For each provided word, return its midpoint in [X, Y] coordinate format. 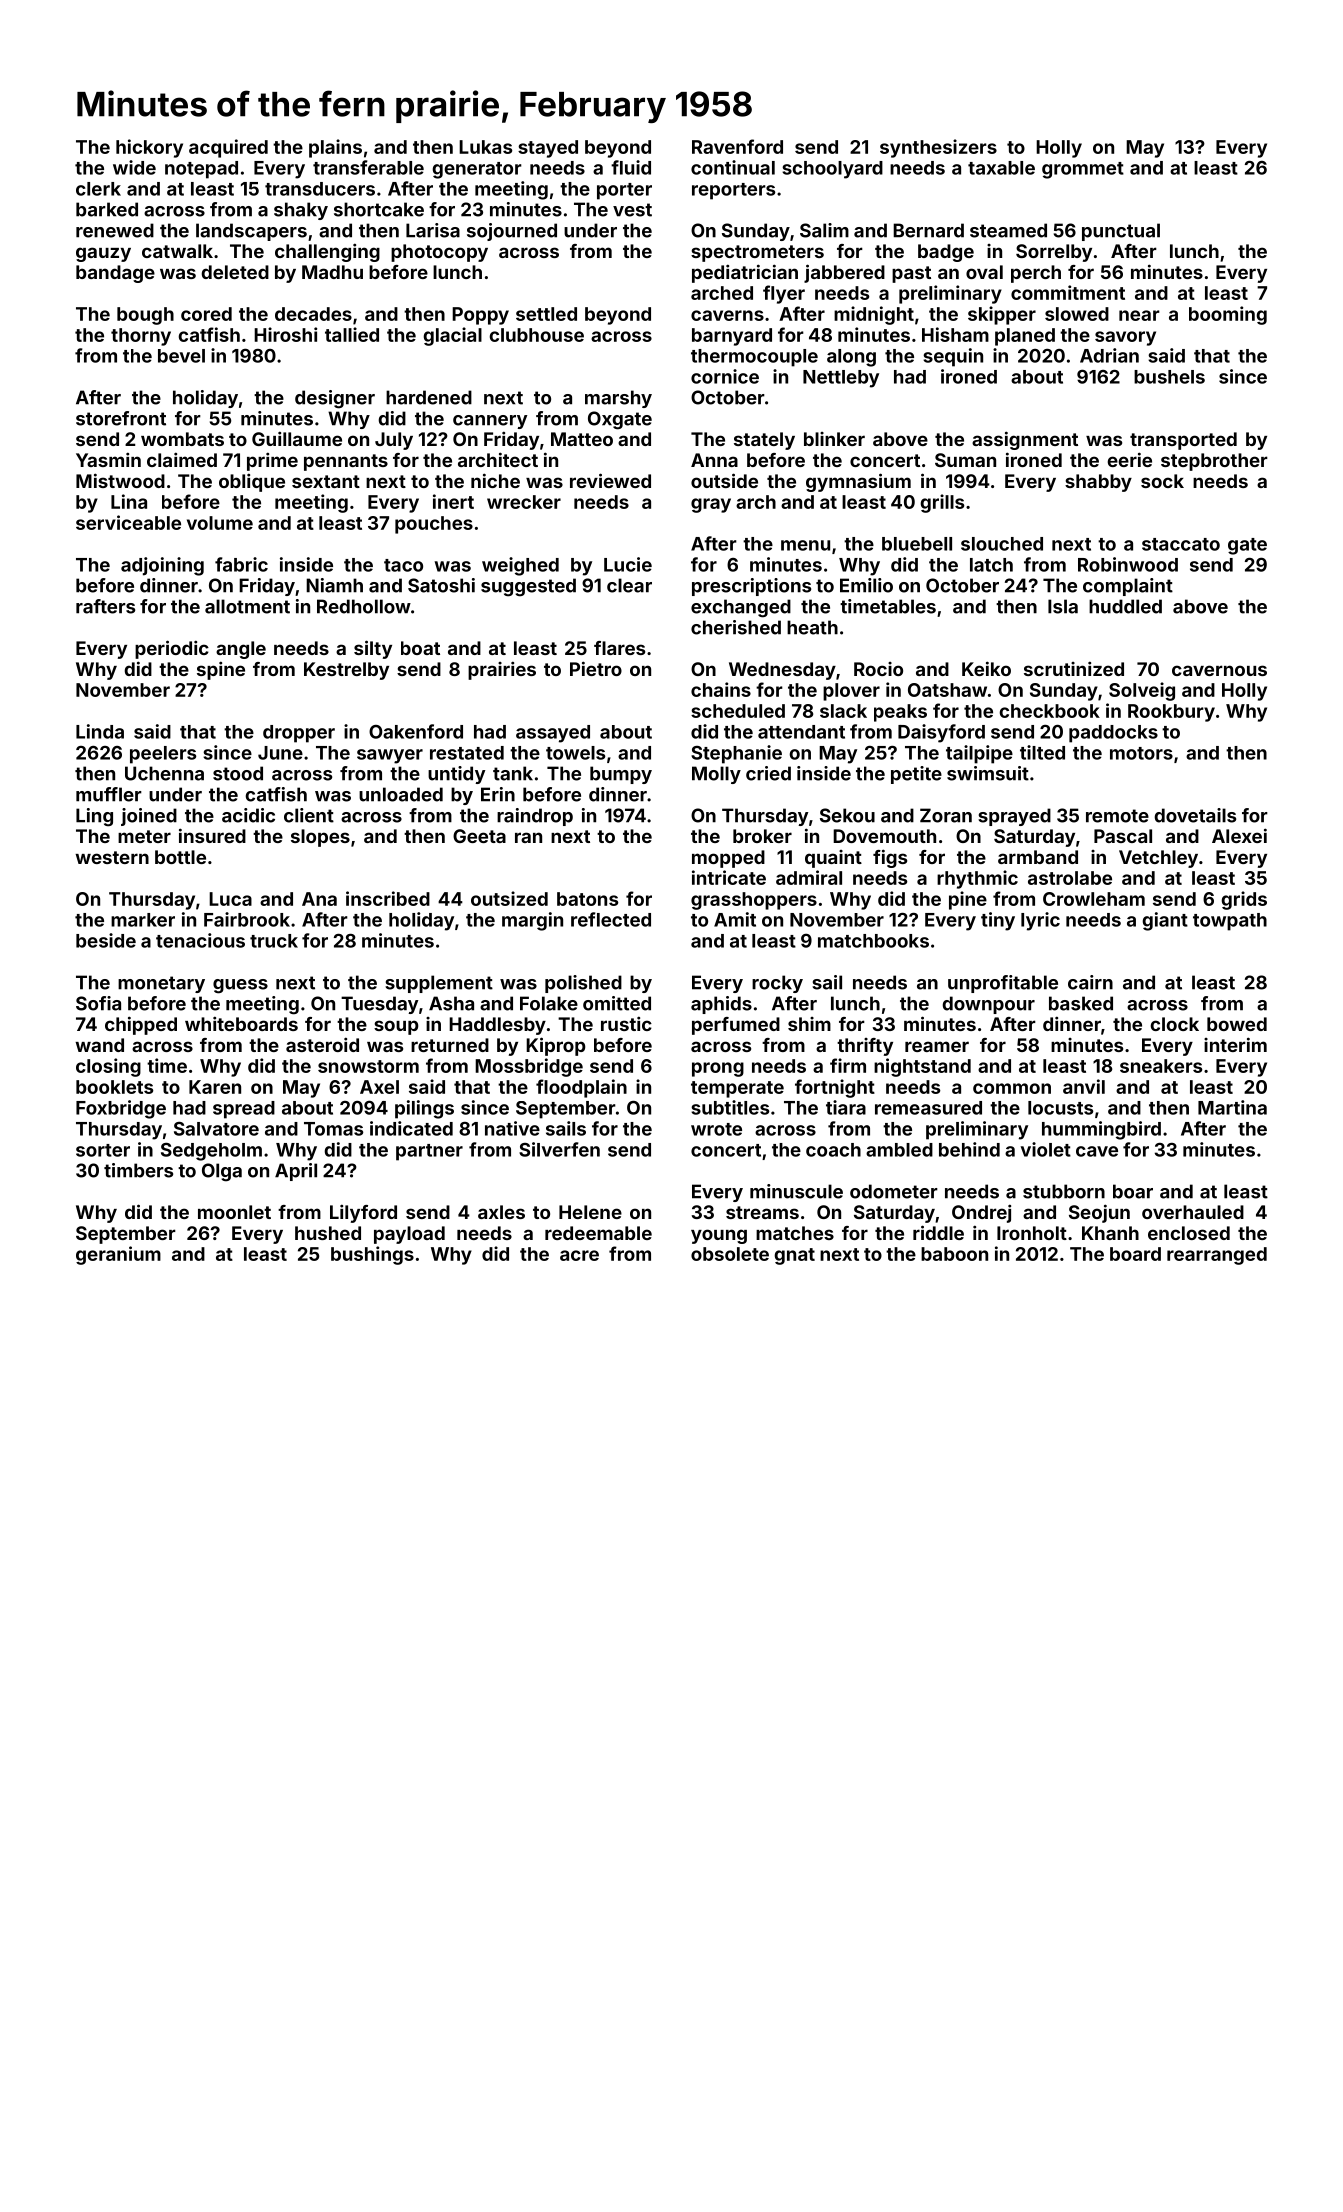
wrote [716, 1129]
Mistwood [120, 480]
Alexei [1239, 835]
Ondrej [981, 1213]
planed [1025, 337]
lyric [1040, 921]
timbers [138, 1170]
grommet [1083, 170]
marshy [618, 399]
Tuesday [379, 1005]
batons [587, 899]
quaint [833, 859]
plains [335, 148]
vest [632, 210]
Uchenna [164, 773]
